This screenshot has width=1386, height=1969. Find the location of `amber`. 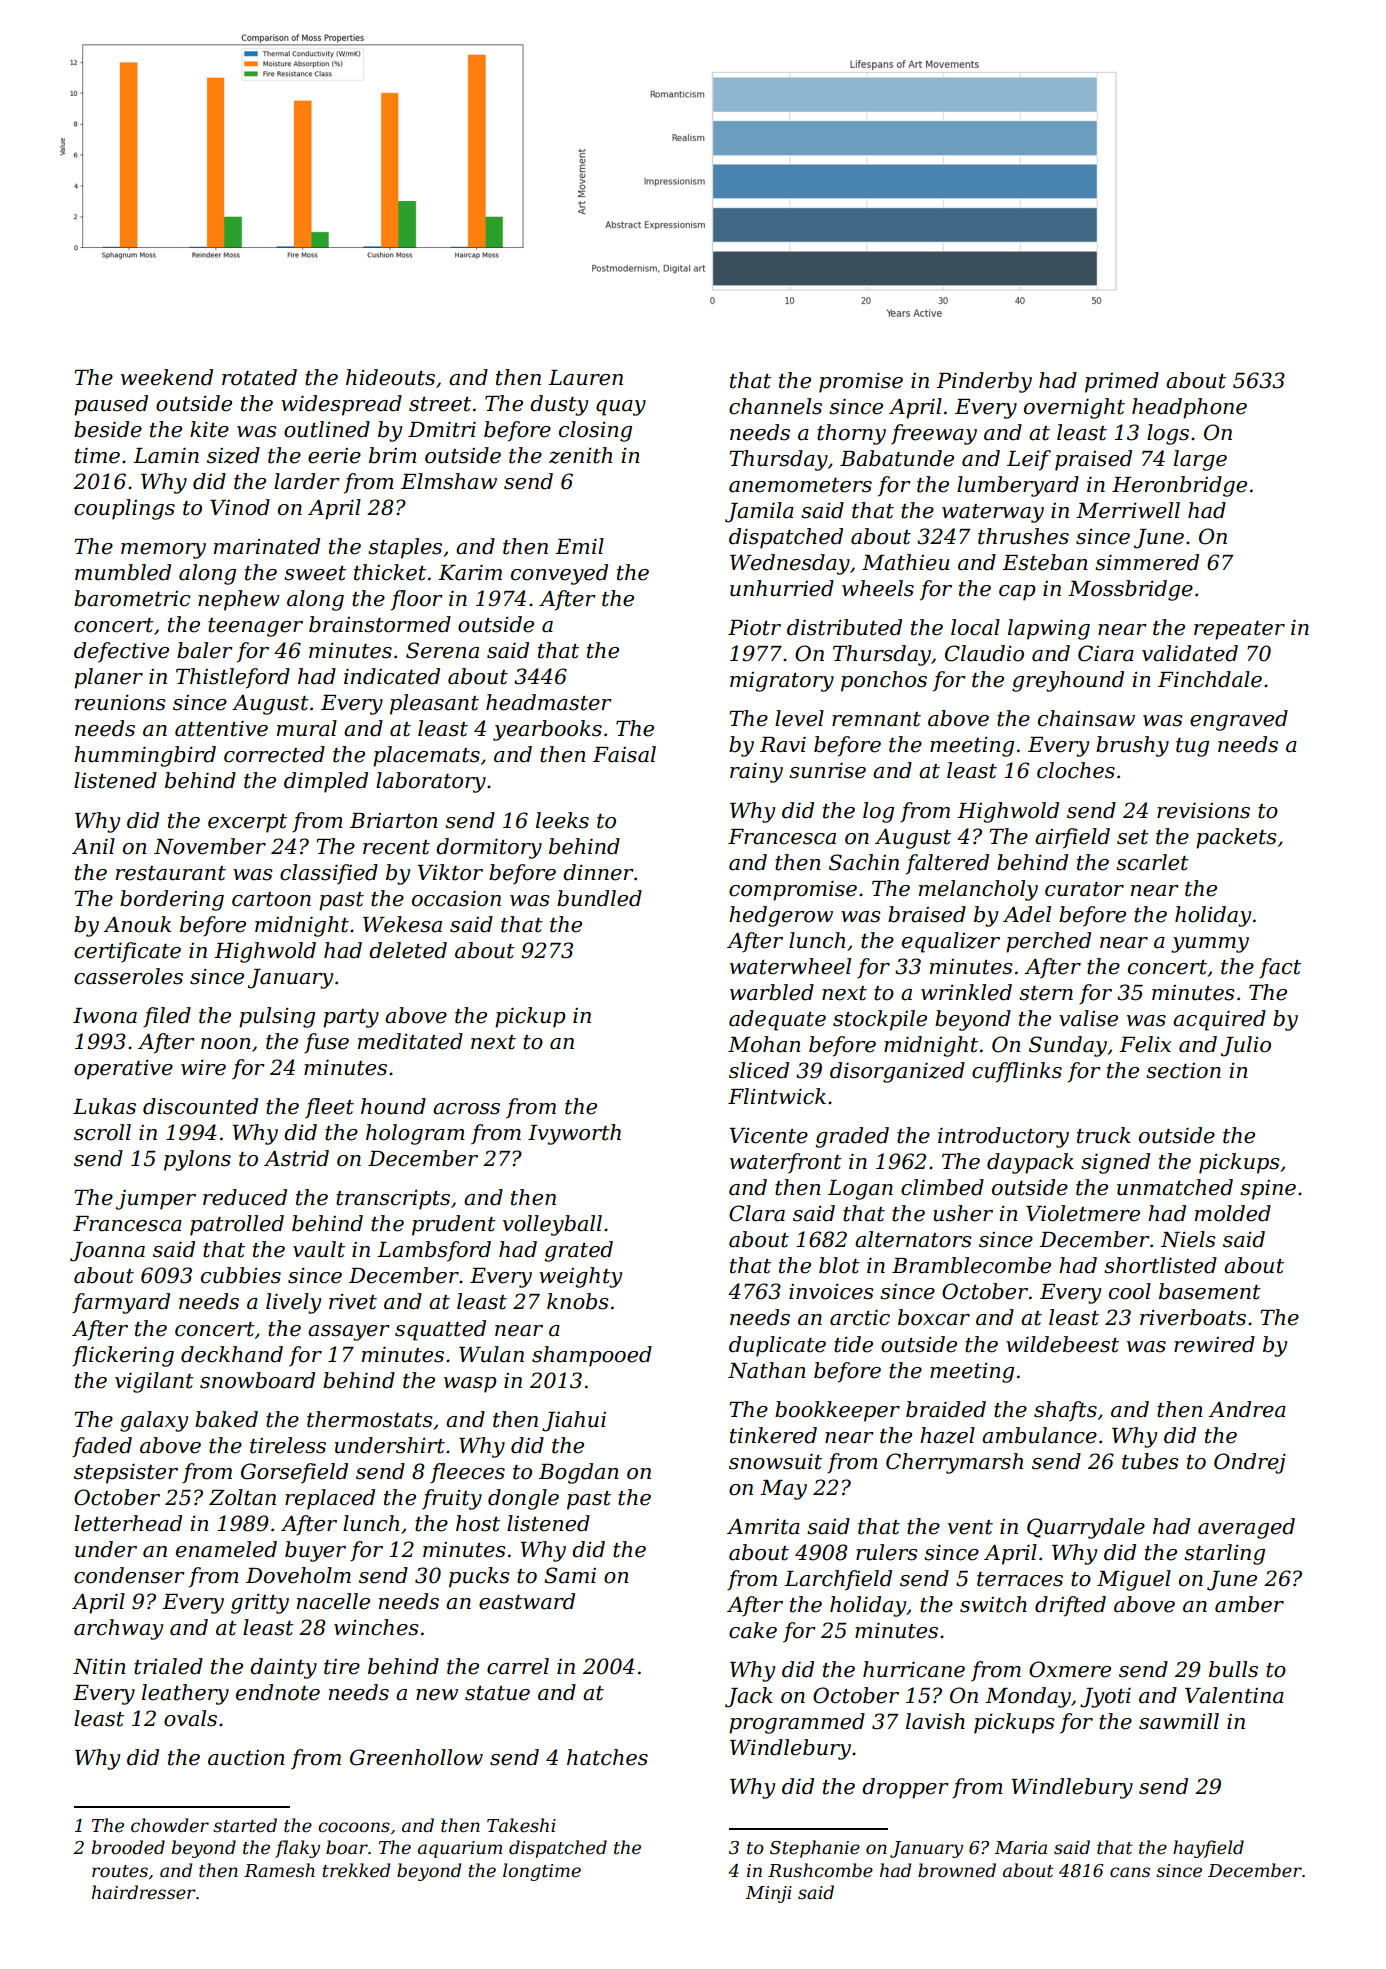

amber is located at coordinates (1249, 1604).
